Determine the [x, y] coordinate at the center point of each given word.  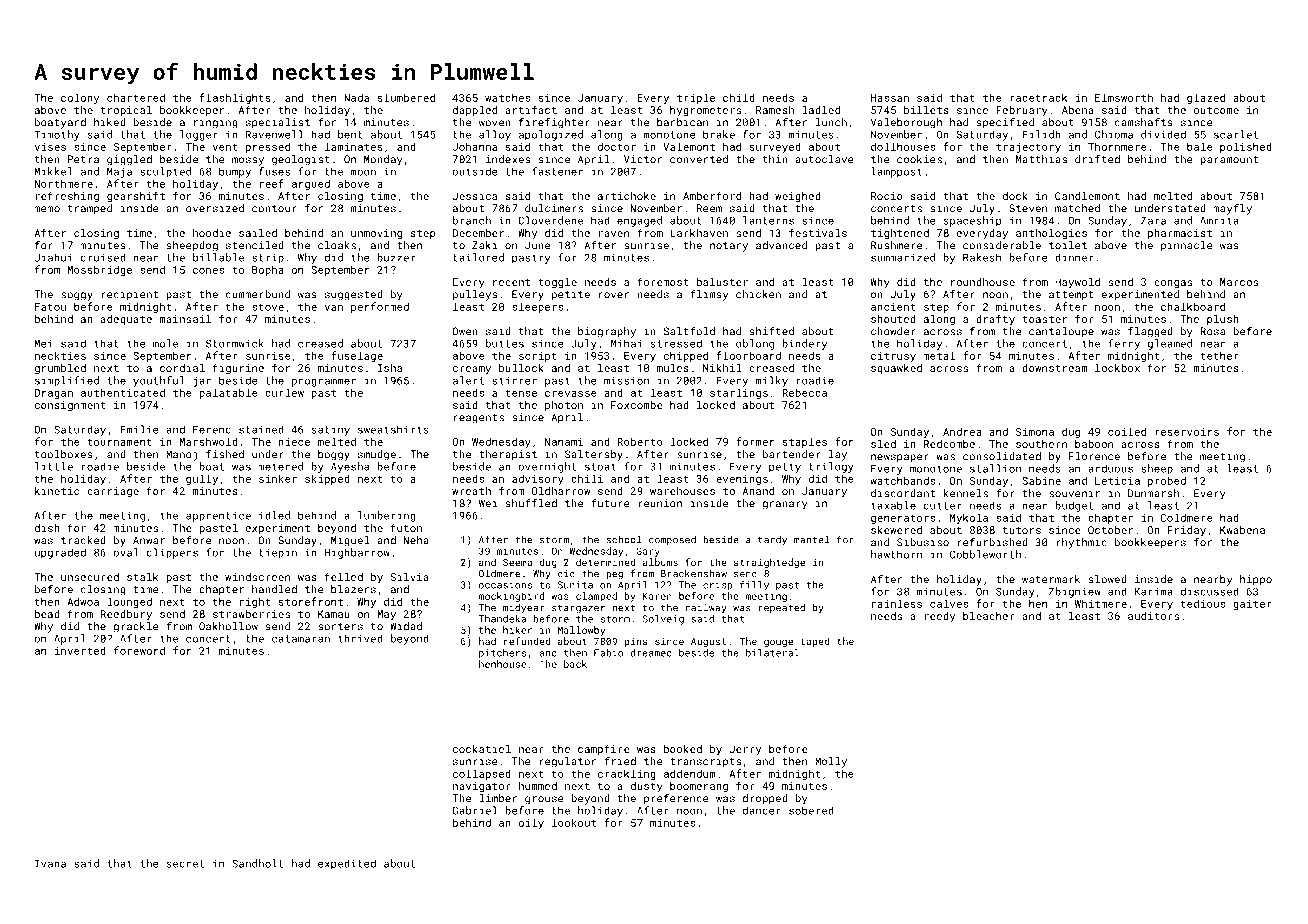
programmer [324, 382]
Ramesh [775, 110]
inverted [80, 650]
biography [607, 332]
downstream [1055, 368]
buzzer [396, 257]
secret [185, 864]
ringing [216, 123]
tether [1219, 355]
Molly [831, 762]
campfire [604, 749]
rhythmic [1081, 543]
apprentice [218, 516]
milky [772, 381]
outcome [1216, 110]
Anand [758, 491]
